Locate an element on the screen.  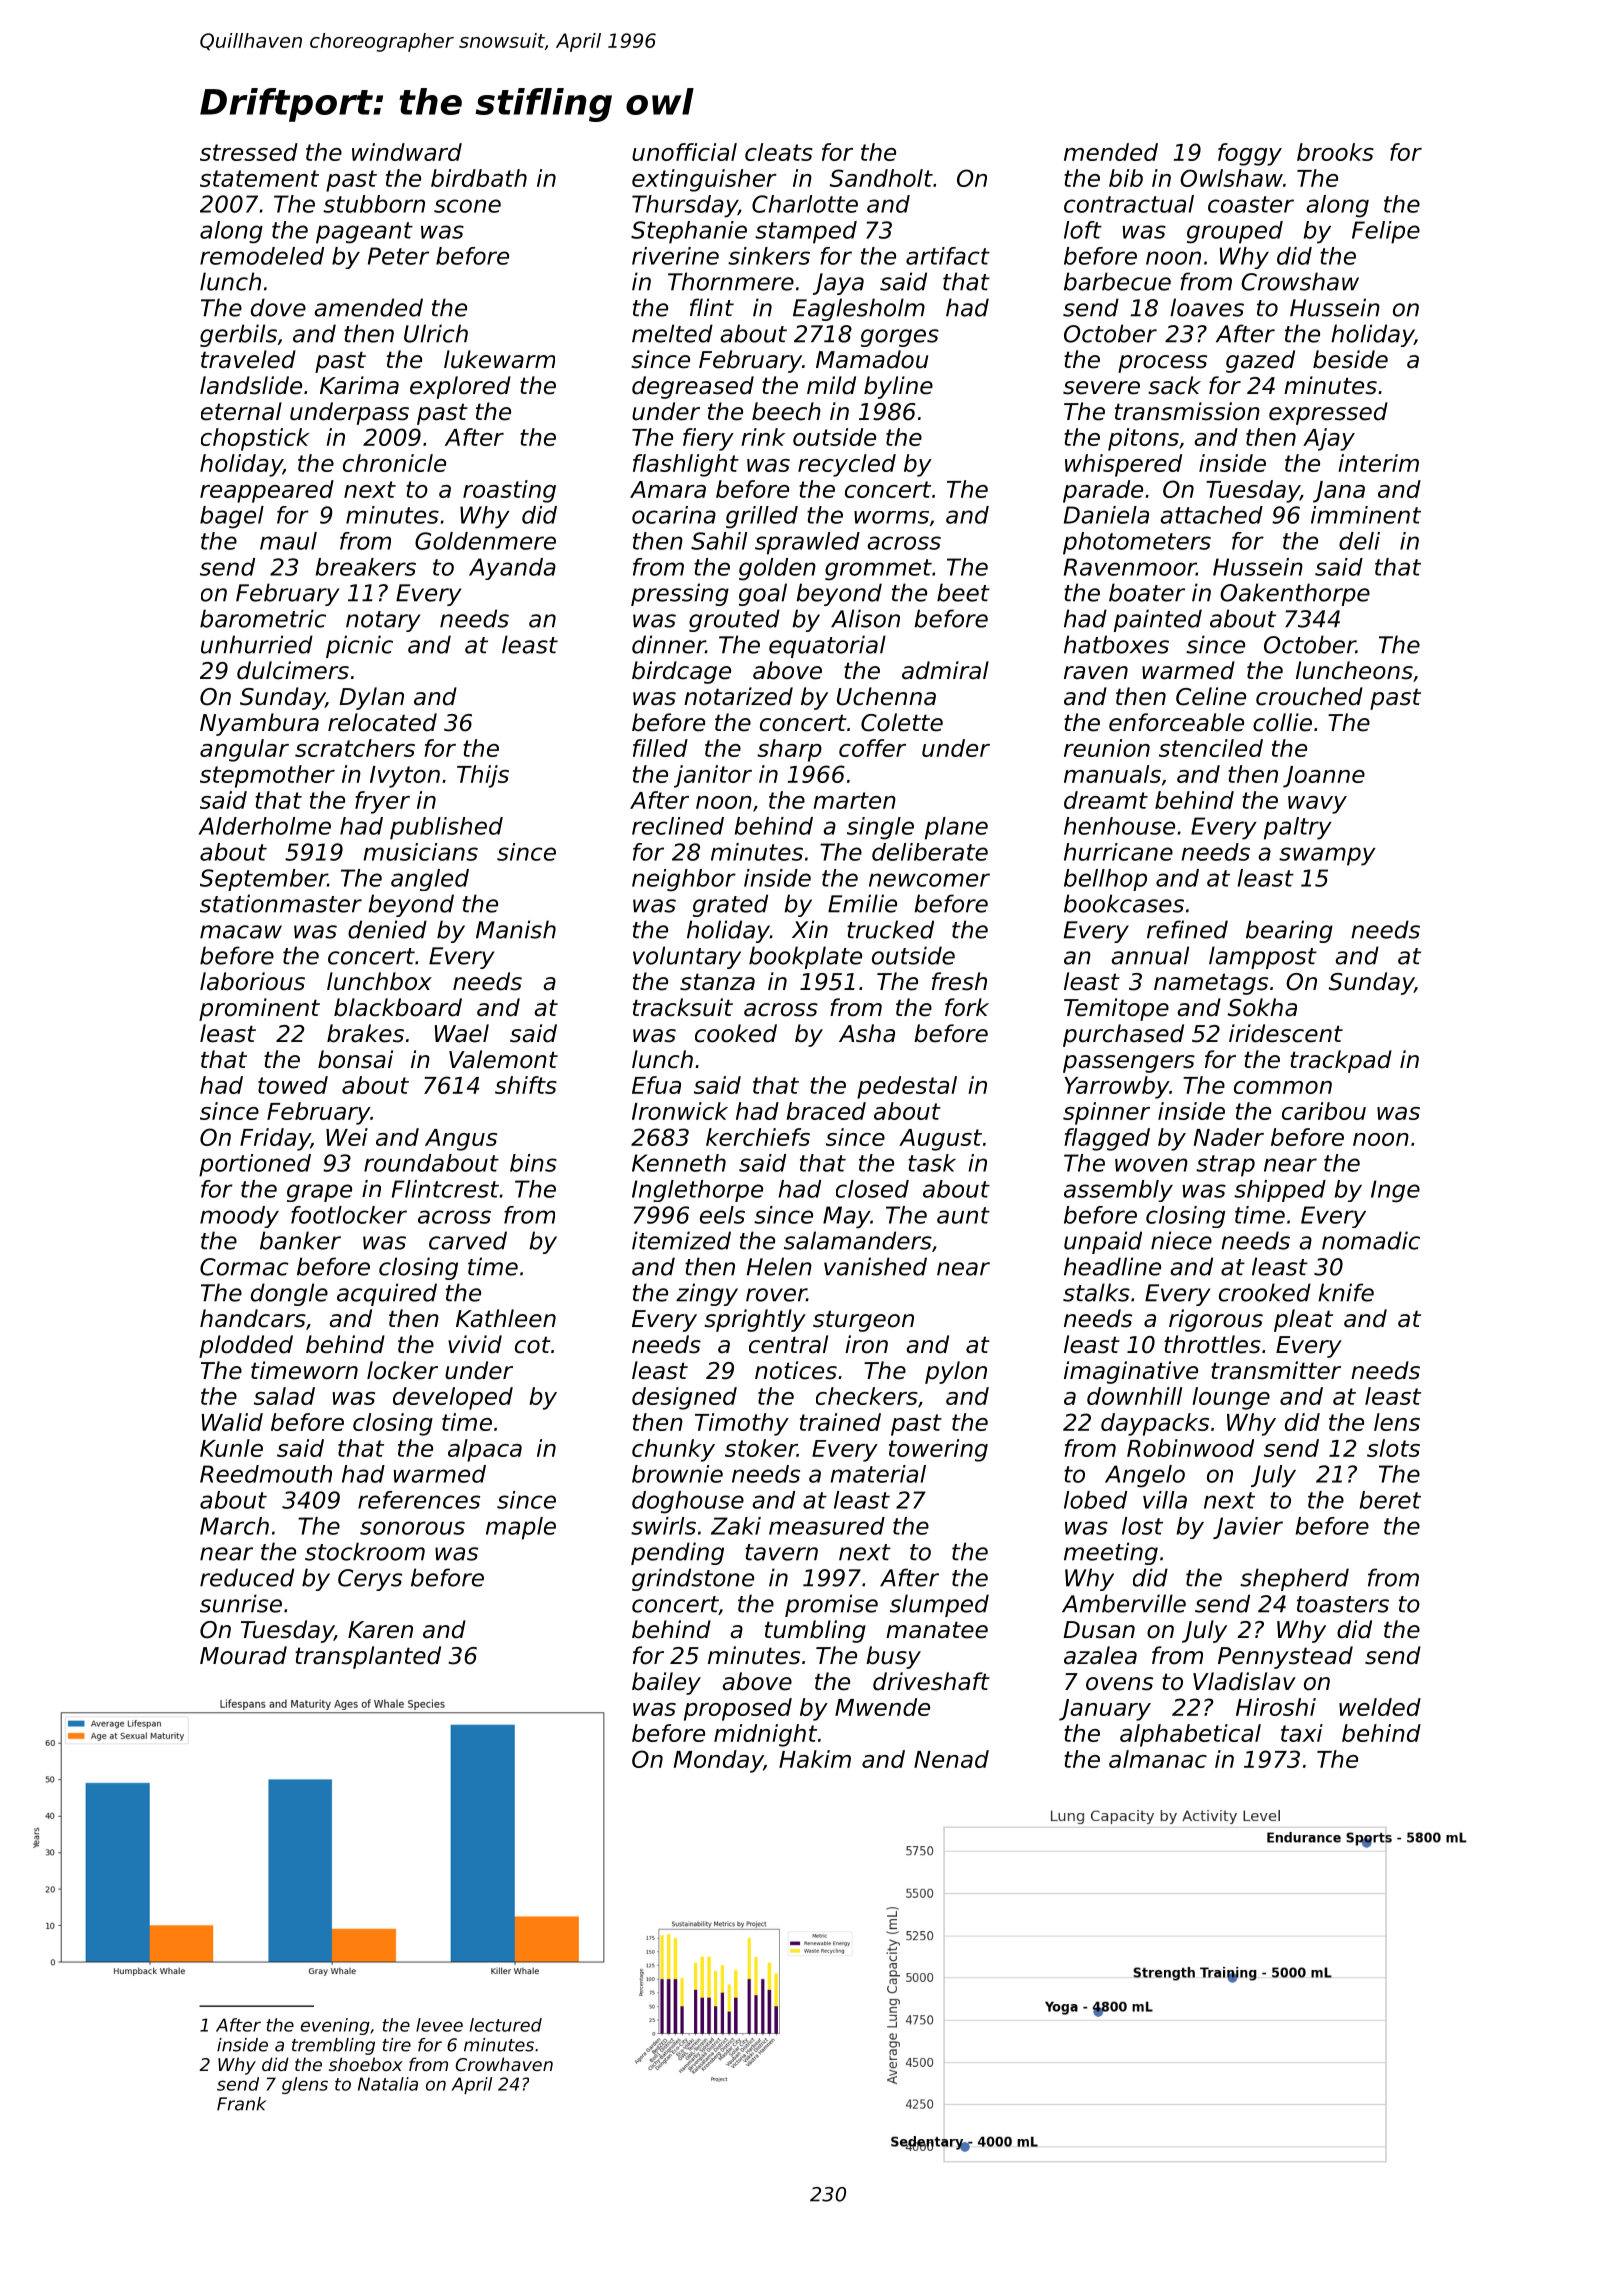
pleat is located at coordinates (1303, 1320).
